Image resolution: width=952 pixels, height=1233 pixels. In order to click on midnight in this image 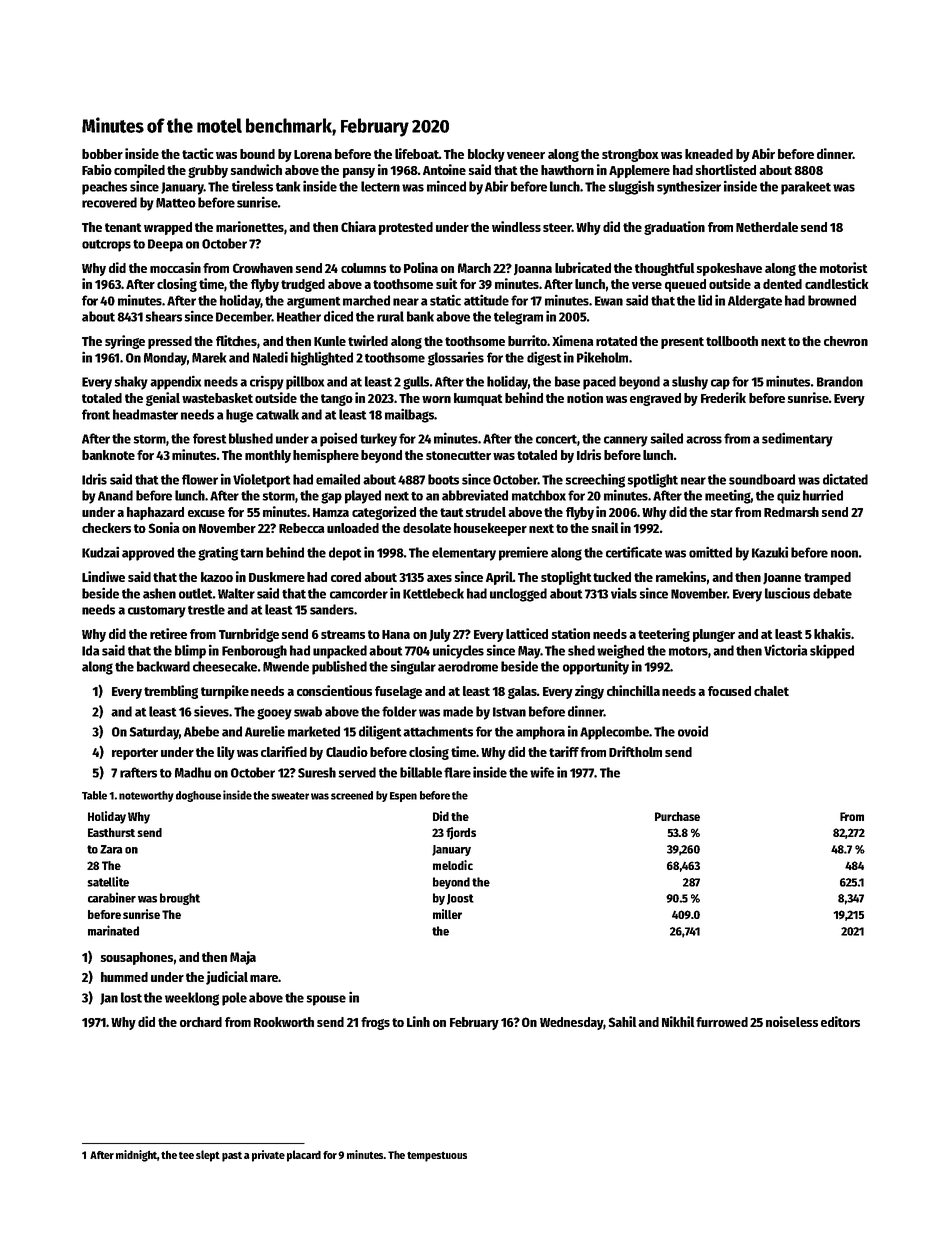, I will do `click(136, 1156)`.
